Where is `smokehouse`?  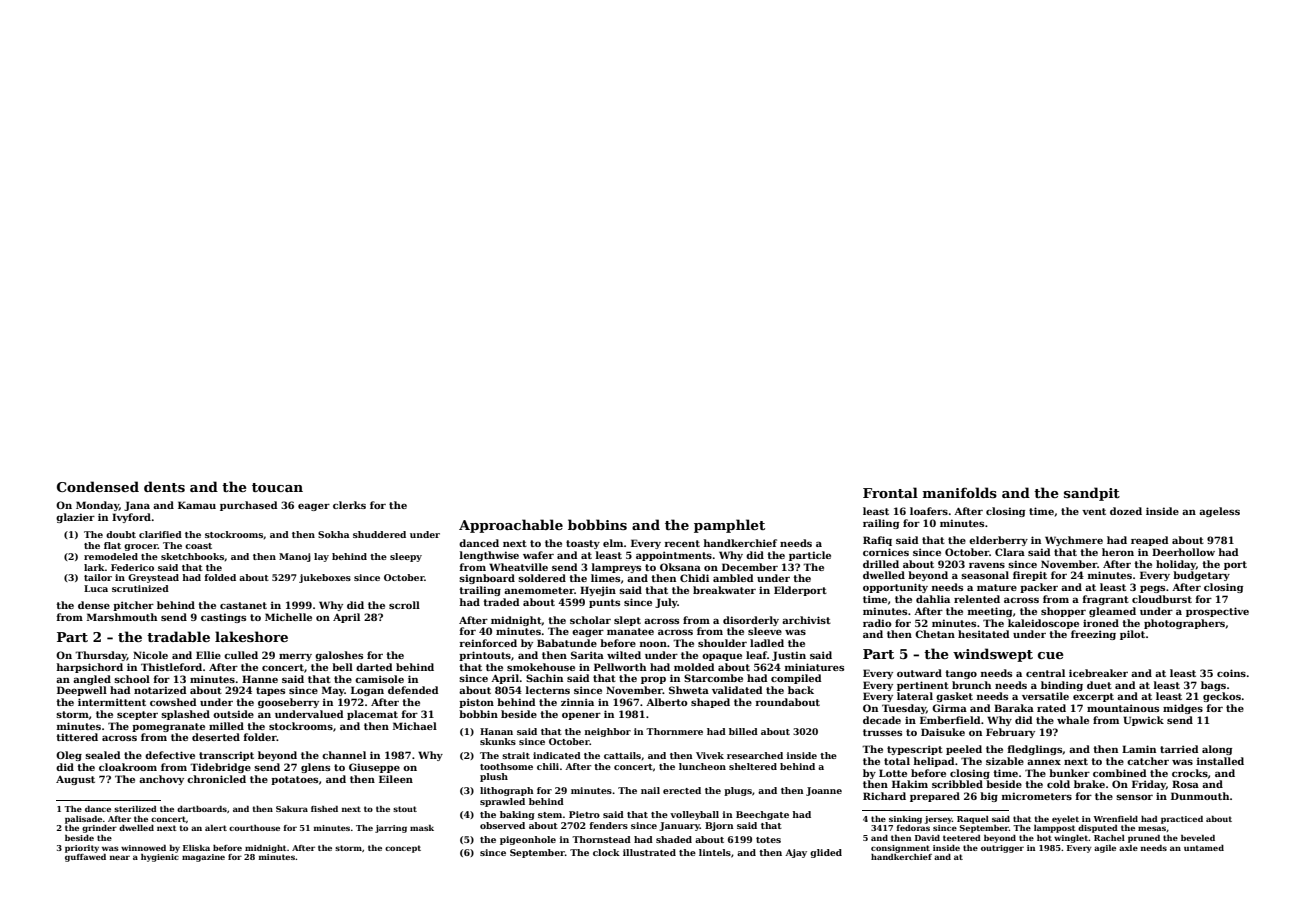
smokehouse is located at coordinates (541, 667).
